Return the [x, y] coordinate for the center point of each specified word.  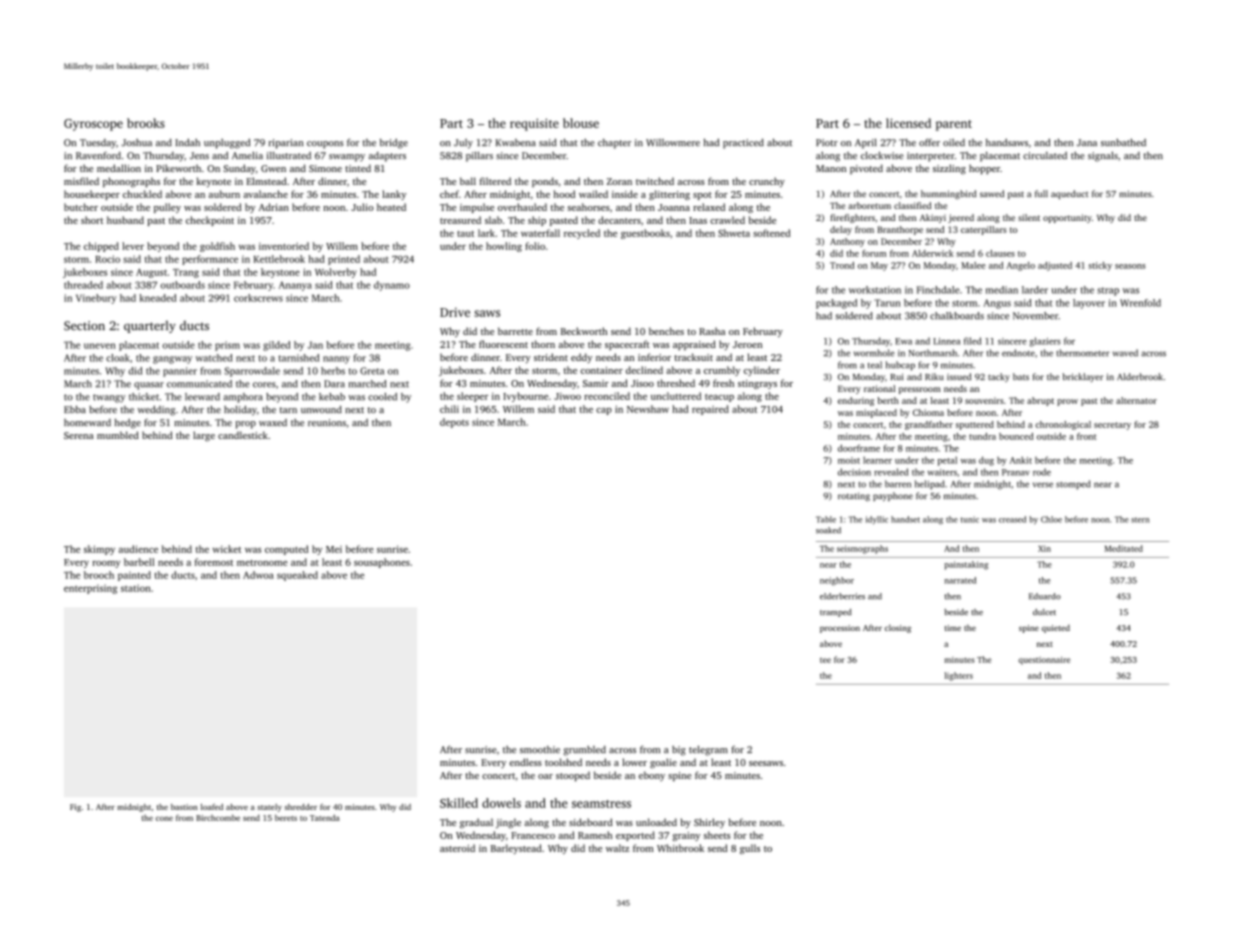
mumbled [118, 435]
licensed [908, 123]
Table [826, 519]
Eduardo [1045, 596]
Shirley [709, 823]
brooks [146, 123]
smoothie [540, 749]
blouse [581, 123]
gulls [750, 849]
